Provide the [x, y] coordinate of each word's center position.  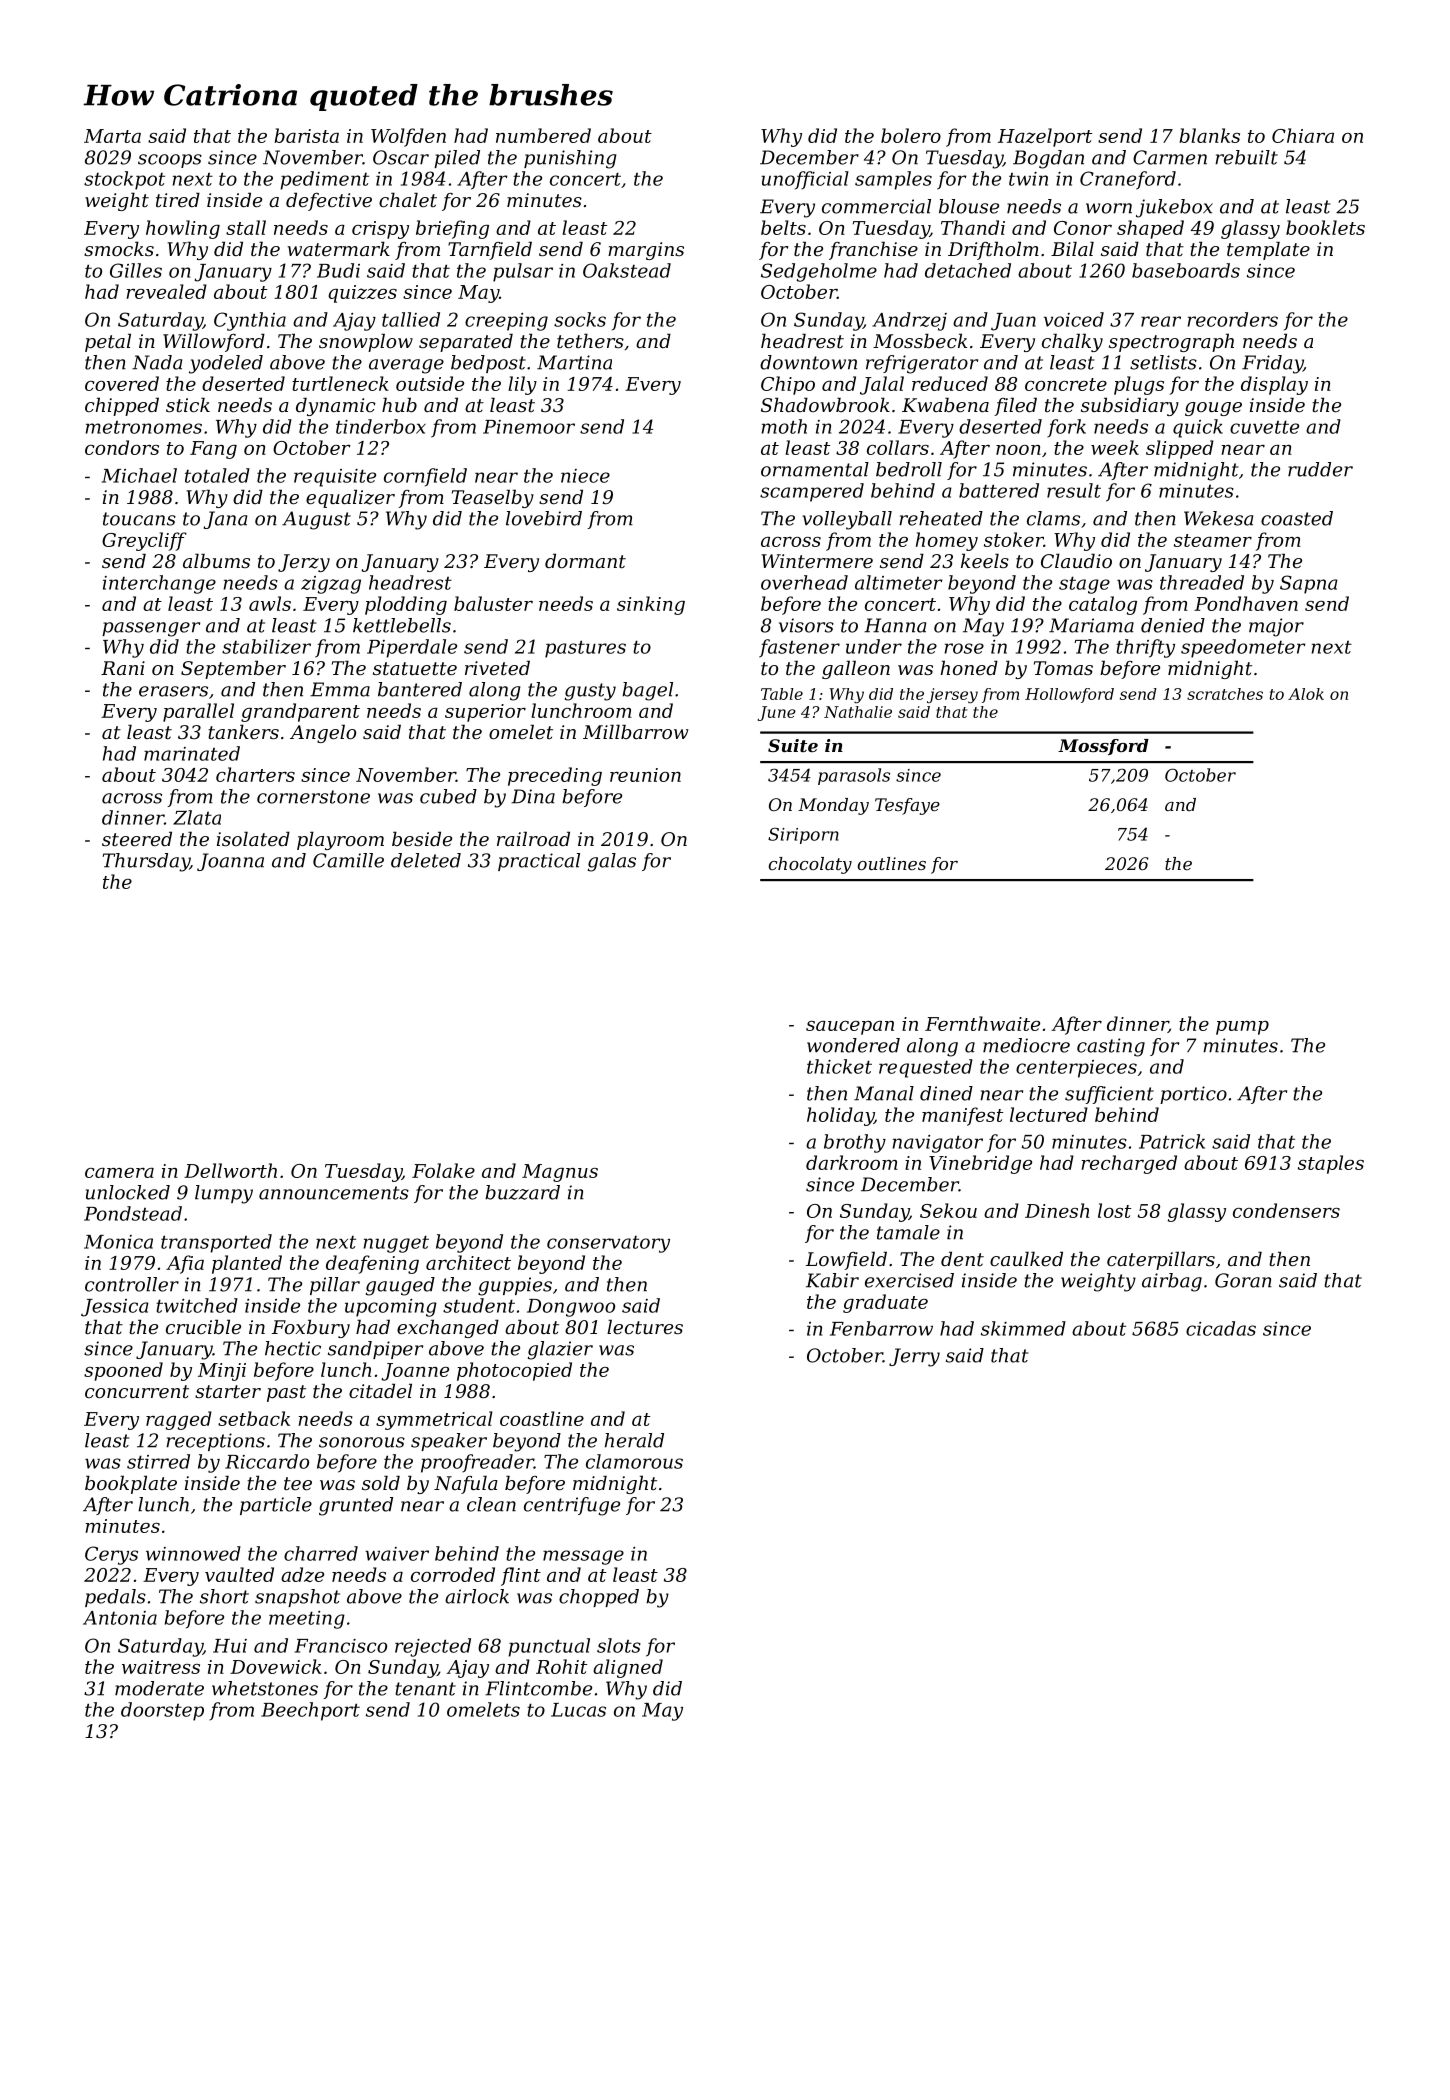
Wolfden [408, 137]
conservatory [608, 1244]
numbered [543, 135]
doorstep [162, 1711]
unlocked [128, 1192]
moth [784, 426]
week [1115, 447]
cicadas [1221, 1328]
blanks [1209, 135]
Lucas [578, 1710]
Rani [123, 668]
